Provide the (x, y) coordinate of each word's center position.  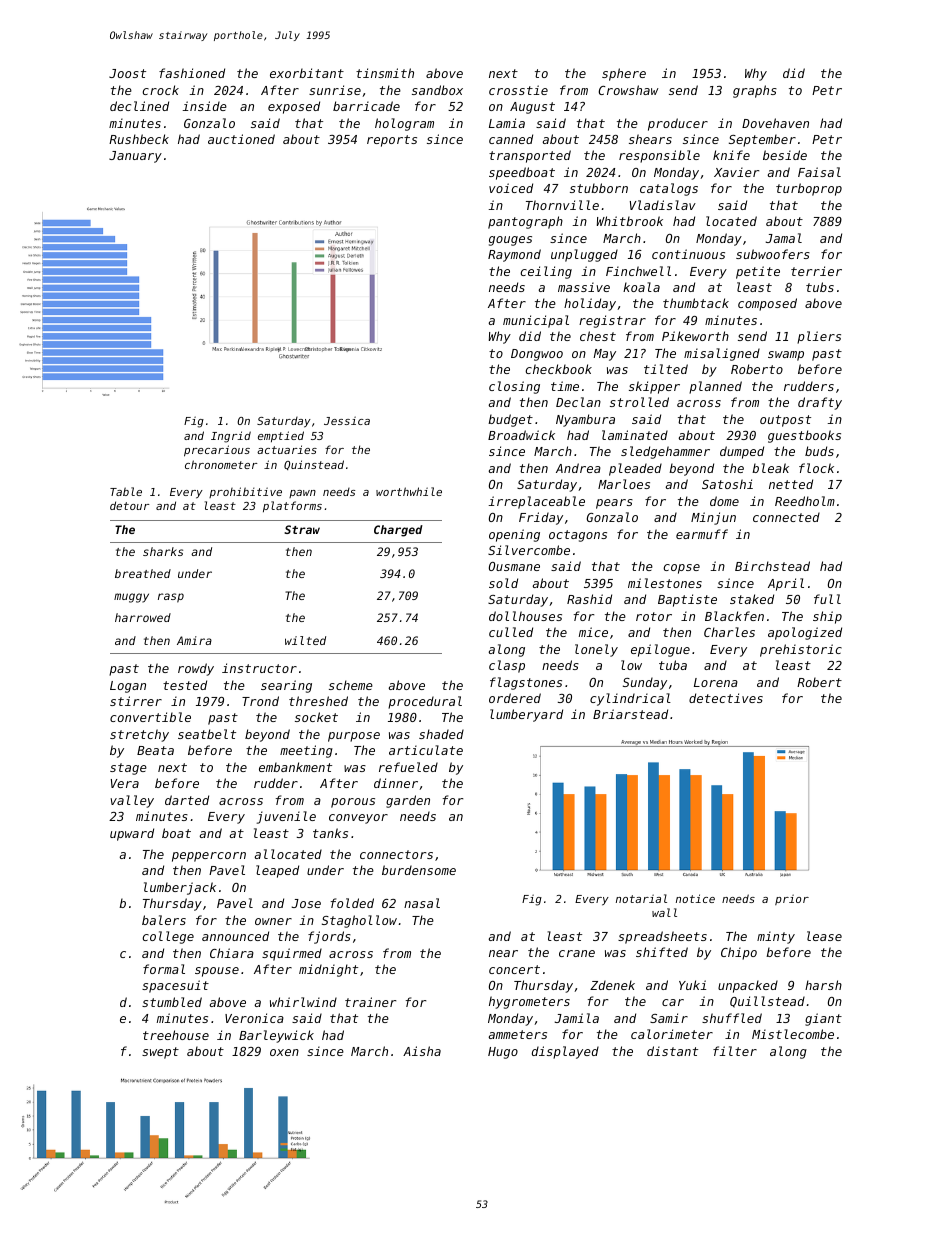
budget (510, 420)
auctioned (241, 139)
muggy (131, 598)
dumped (742, 452)
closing (514, 387)
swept (160, 1053)
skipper (654, 387)
